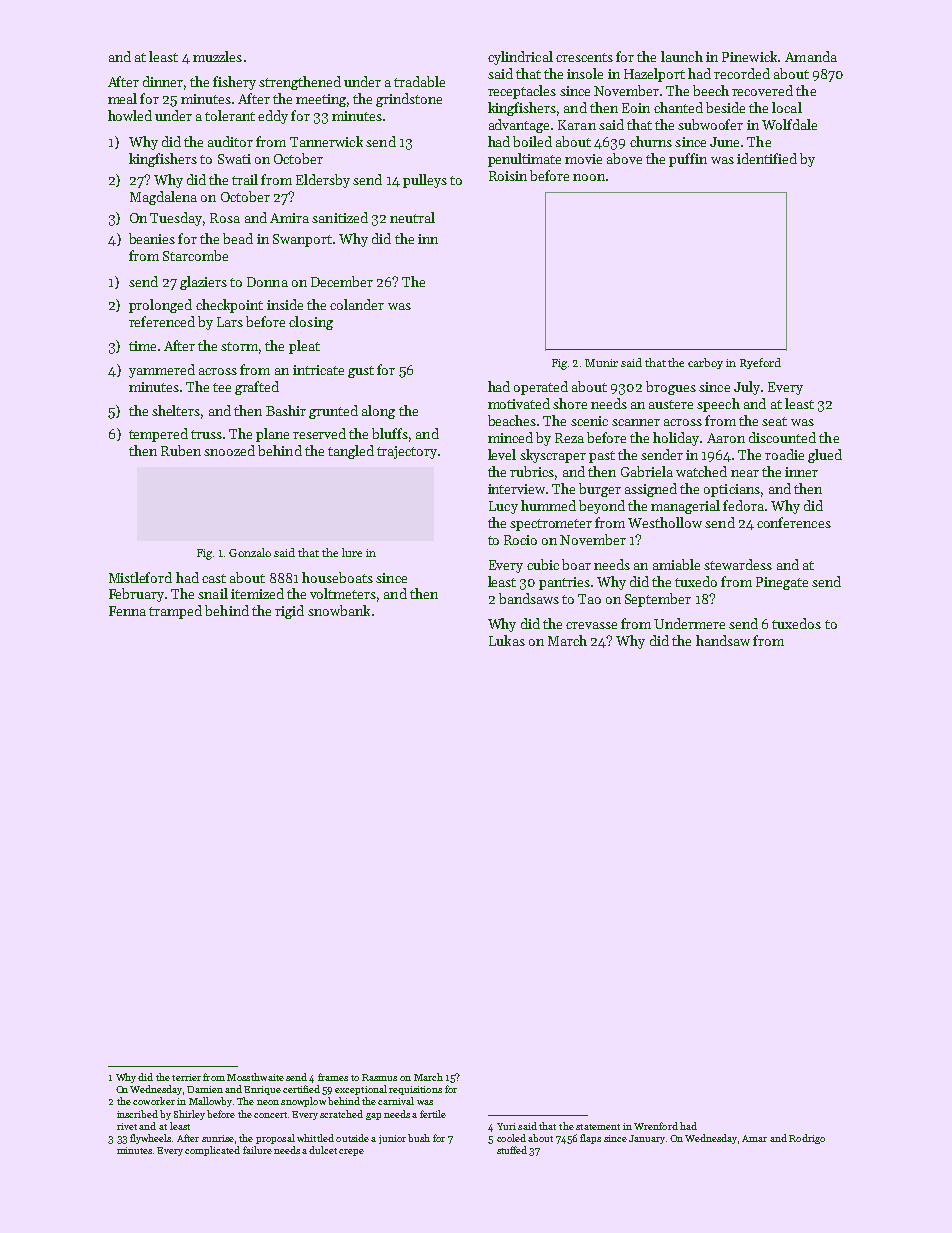 This screenshot has width=952, height=1233. What do you see at coordinates (186, 1077) in the screenshot?
I see `terrier` at bounding box center [186, 1077].
